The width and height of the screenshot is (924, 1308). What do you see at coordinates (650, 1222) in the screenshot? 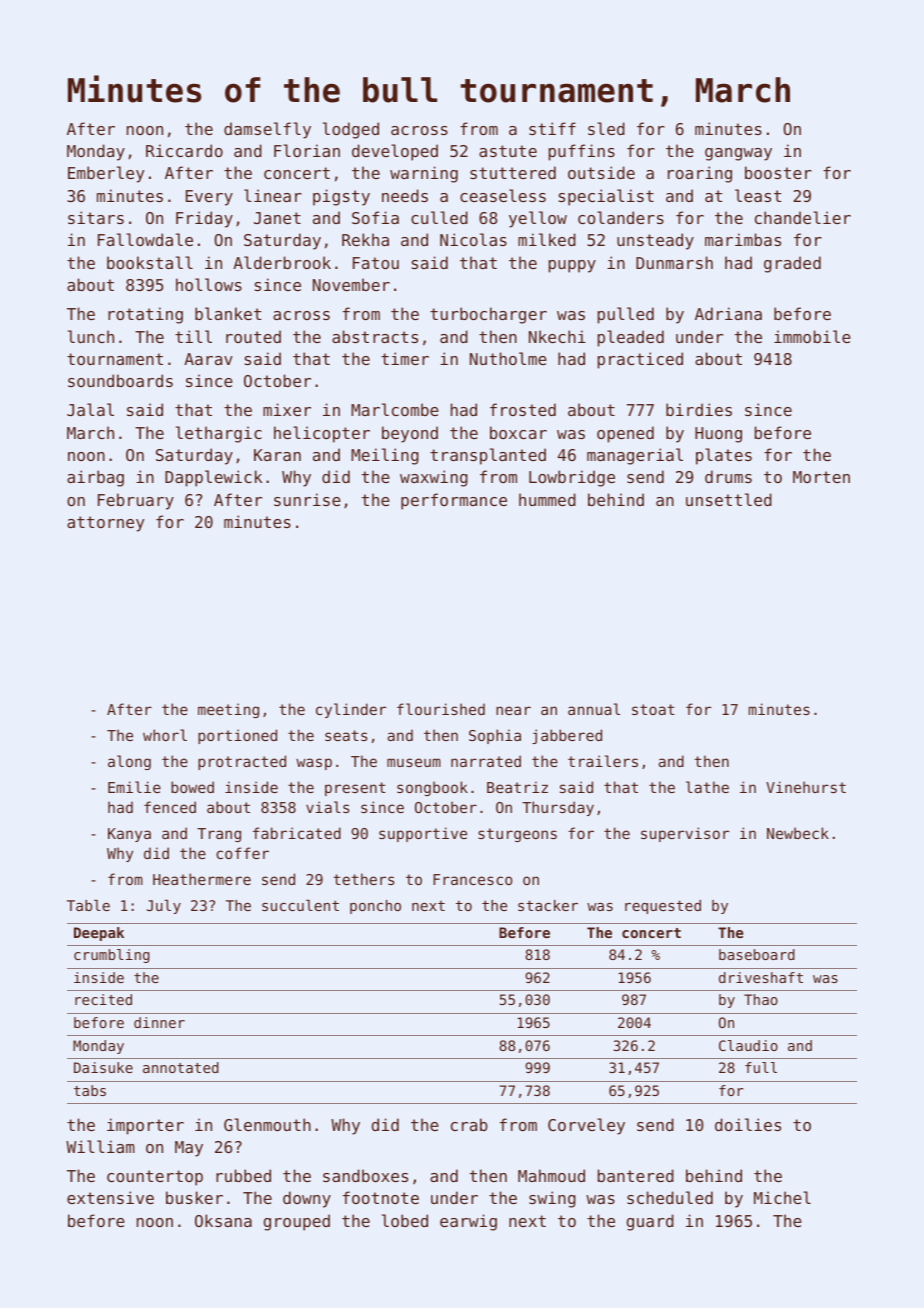
I see `guard` at bounding box center [650, 1222].
